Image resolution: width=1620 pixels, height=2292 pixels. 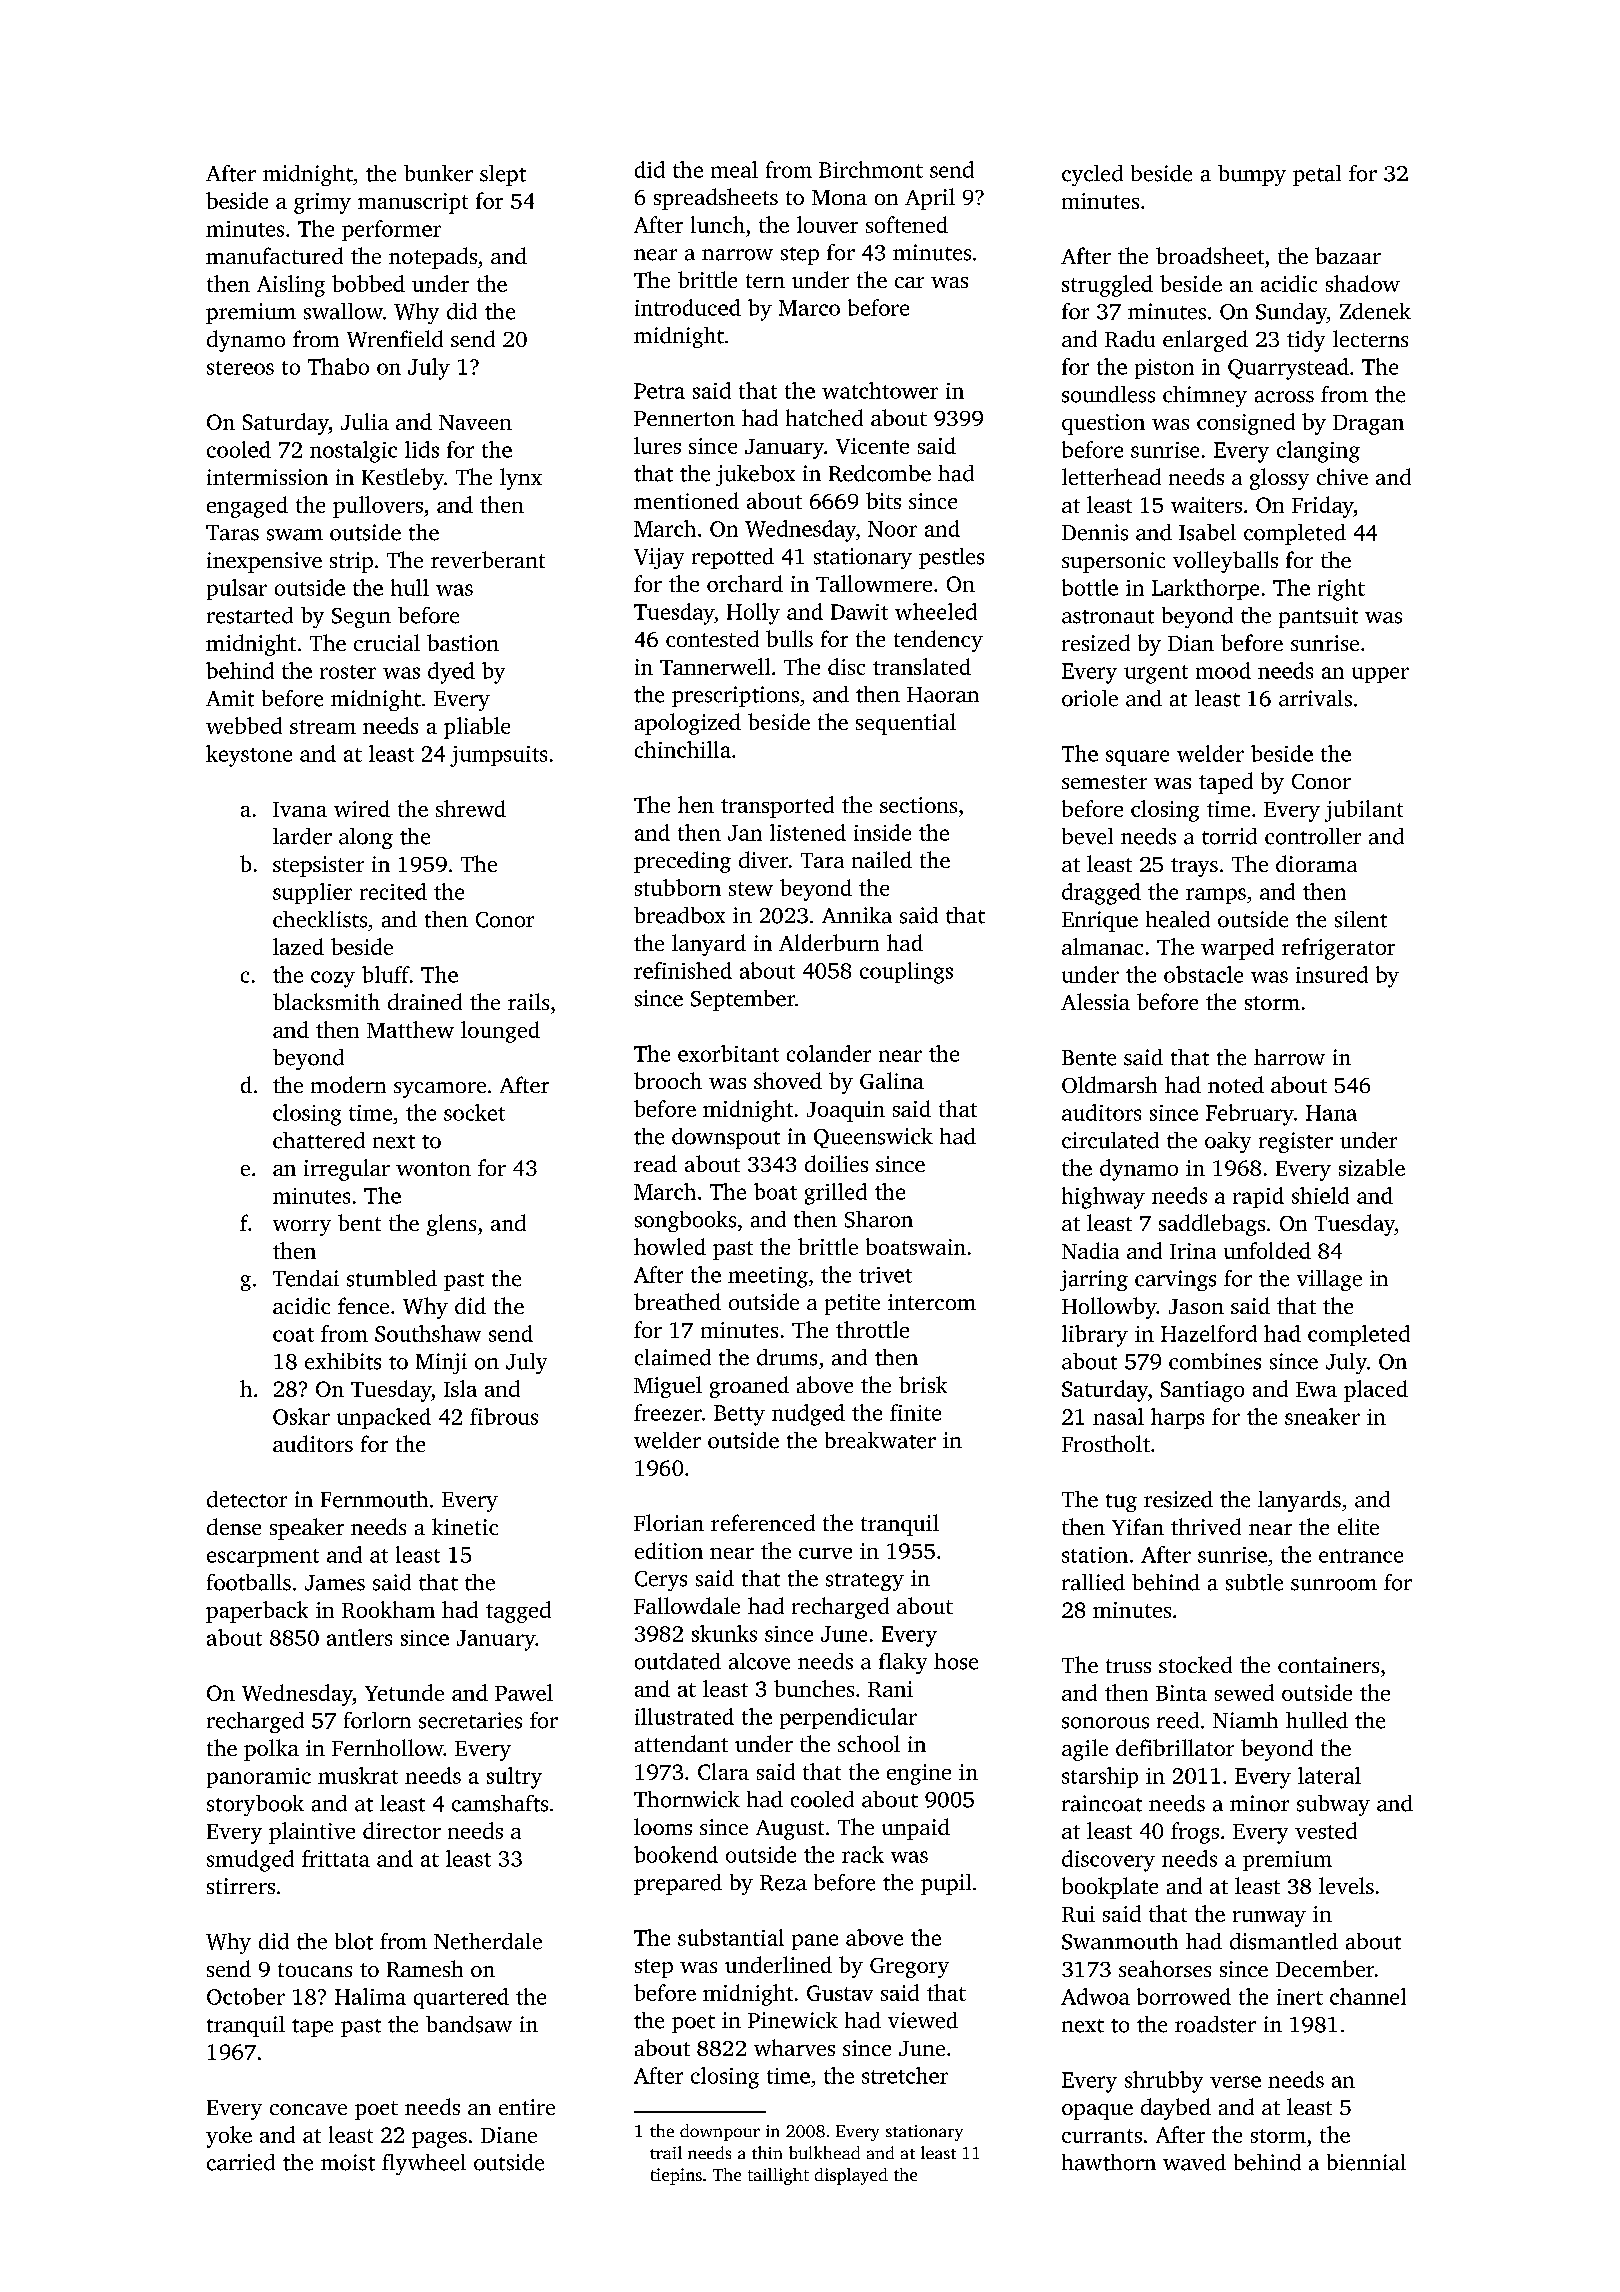 What do you see at coordinates (500, 1803) in the screenshot?
I see `camshafts` at bounding box center [500, 1803].
